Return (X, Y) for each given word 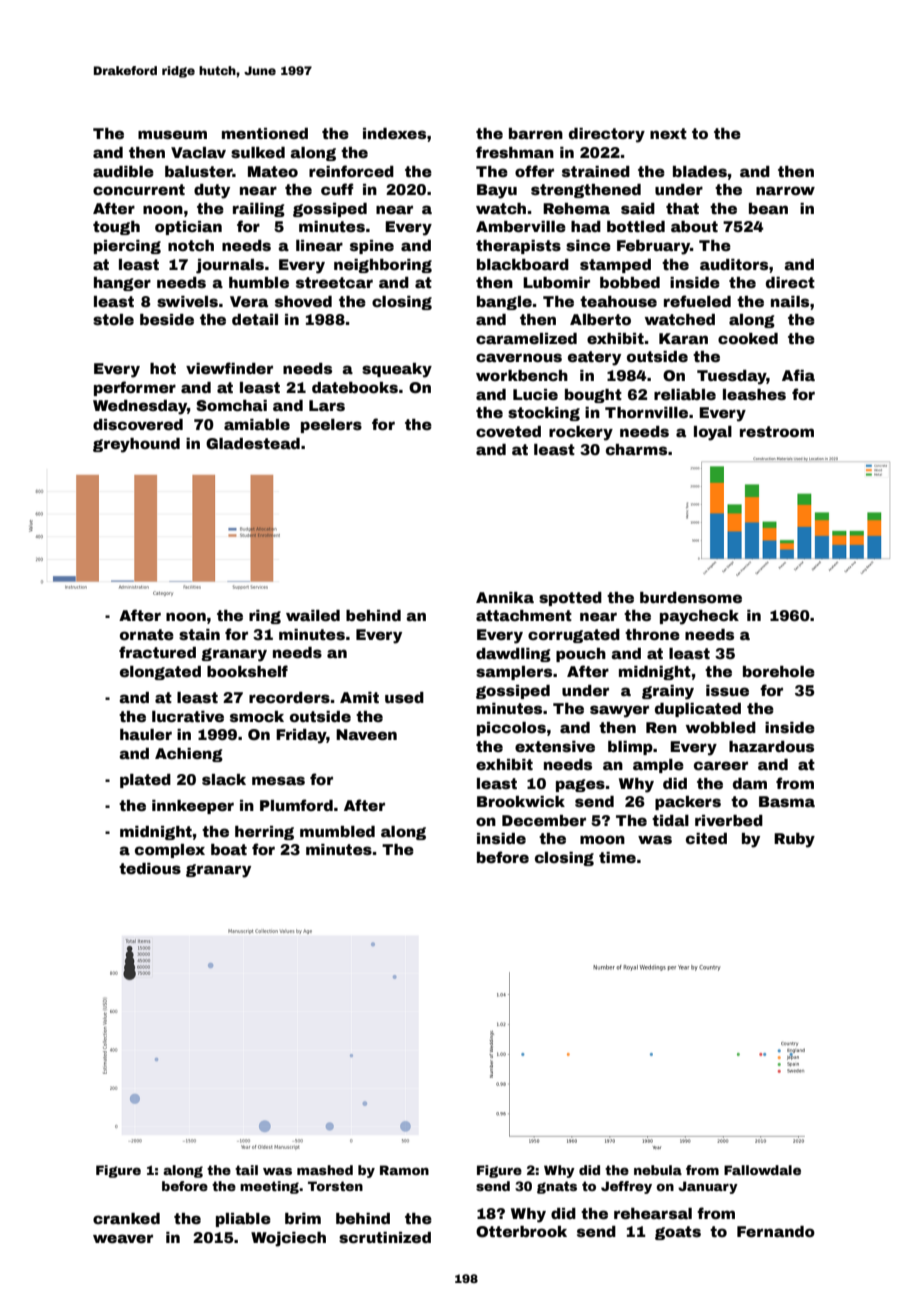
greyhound (136, 445)
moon (602, 839)
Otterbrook (521, 1231)
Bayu (497, 191)
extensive (555, 746)
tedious (150, 868)
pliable (243, 1220)
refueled (697, 301)
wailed (313, 615)
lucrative (188, 716)
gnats (557, 1187)
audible (123, 171)
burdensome (691, 597)
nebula (658, 1170)
